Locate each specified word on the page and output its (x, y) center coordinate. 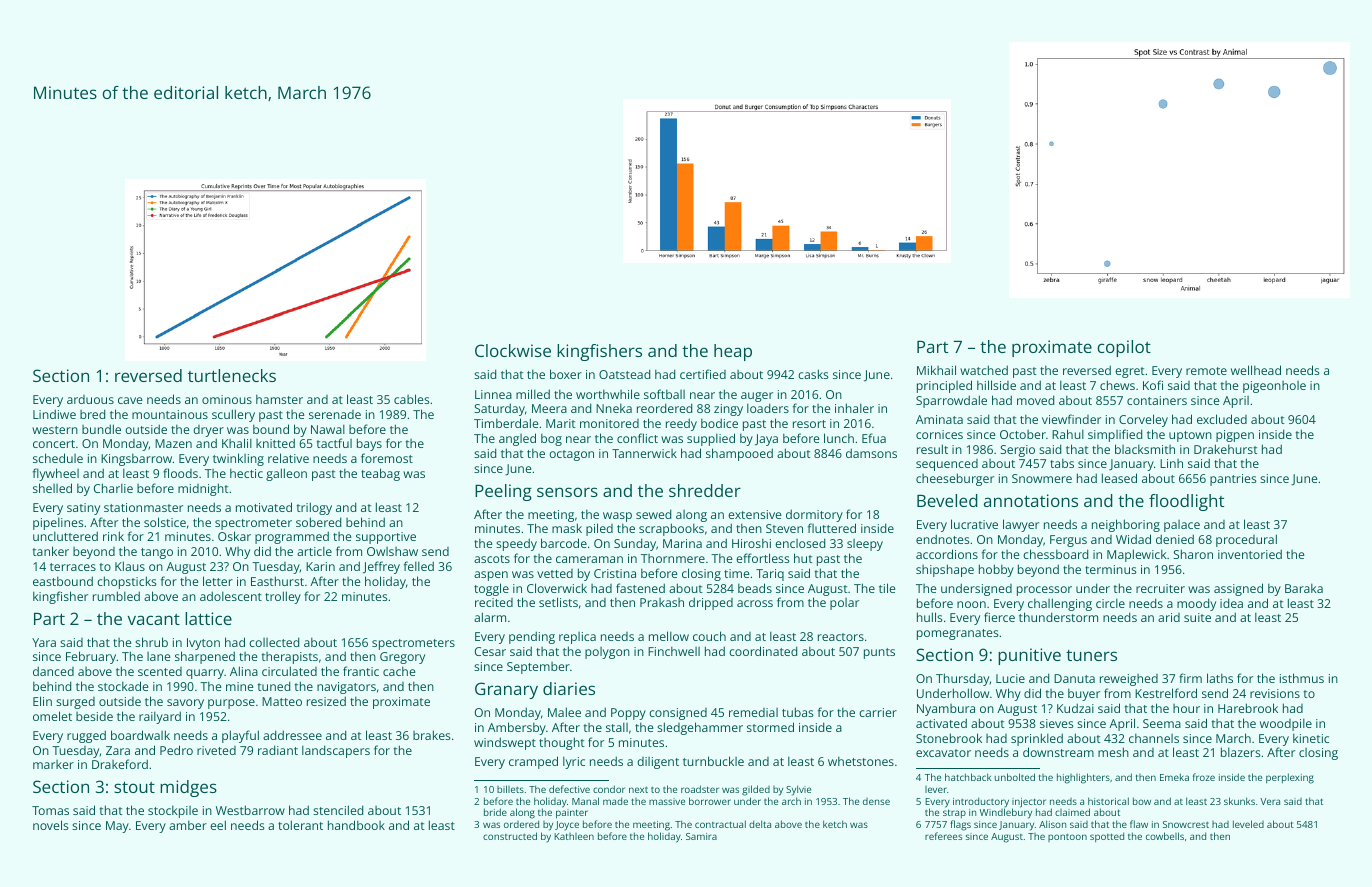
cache (399, 671)
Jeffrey (381, 567)
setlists (558, 602)
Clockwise (513, 350)
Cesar (490, 651)
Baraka (1304, 588)
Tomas (50, 810)
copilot (1124, 348)
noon (971, 604)
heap (733, 352)
